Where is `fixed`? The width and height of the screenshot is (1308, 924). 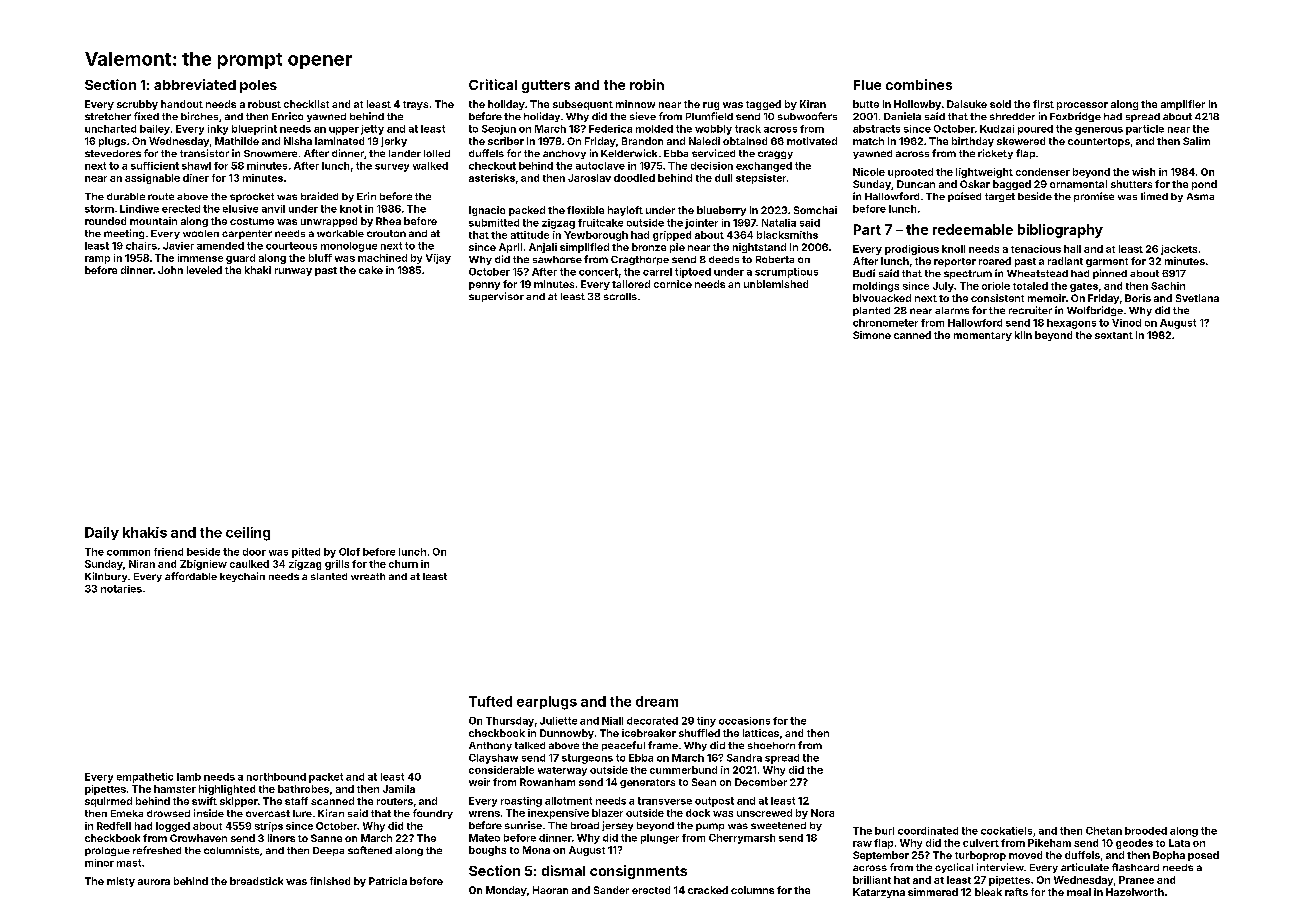 fixed is located at coordinates (146, 116).
